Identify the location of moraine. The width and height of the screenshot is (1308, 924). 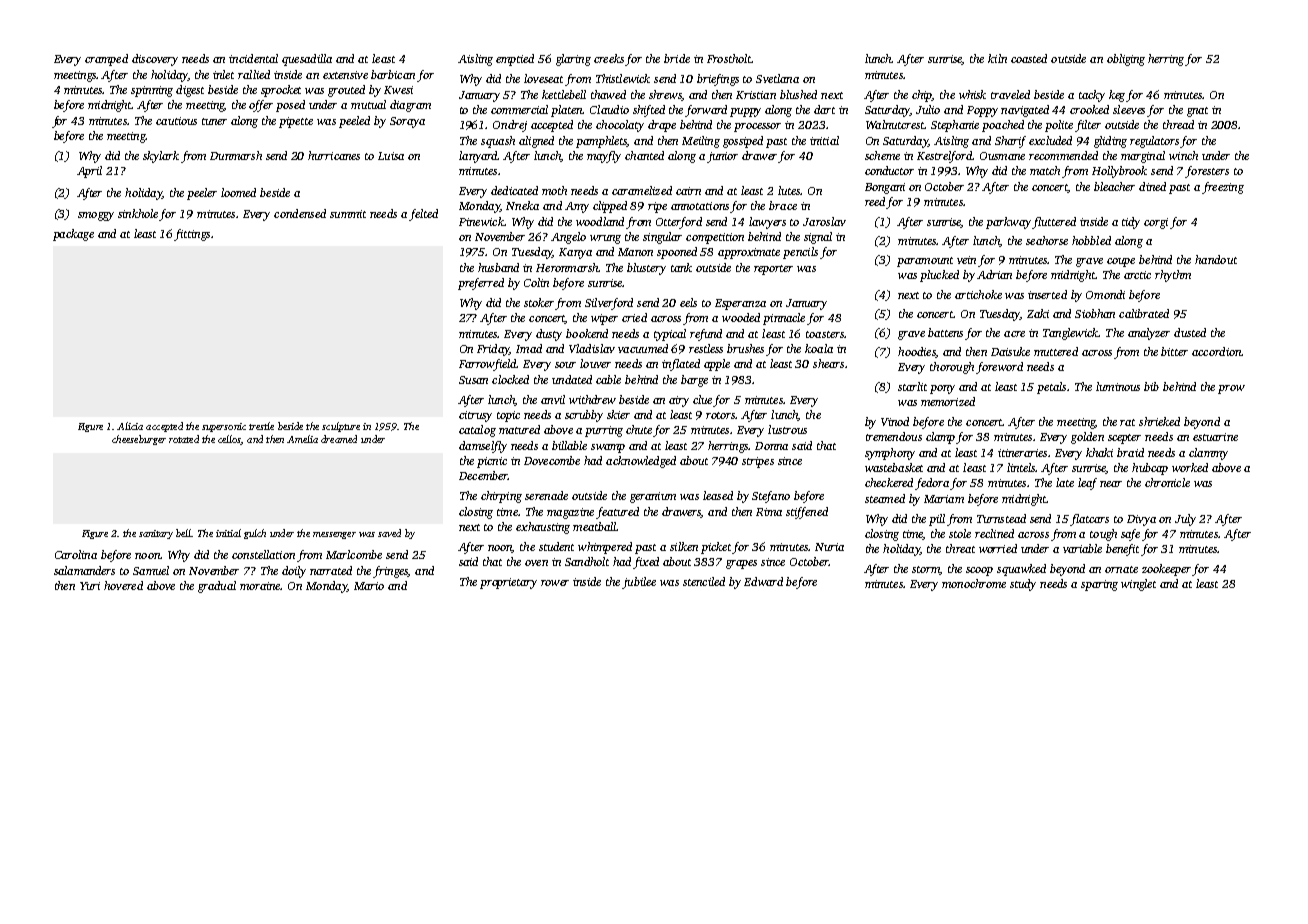
(260, 586).
